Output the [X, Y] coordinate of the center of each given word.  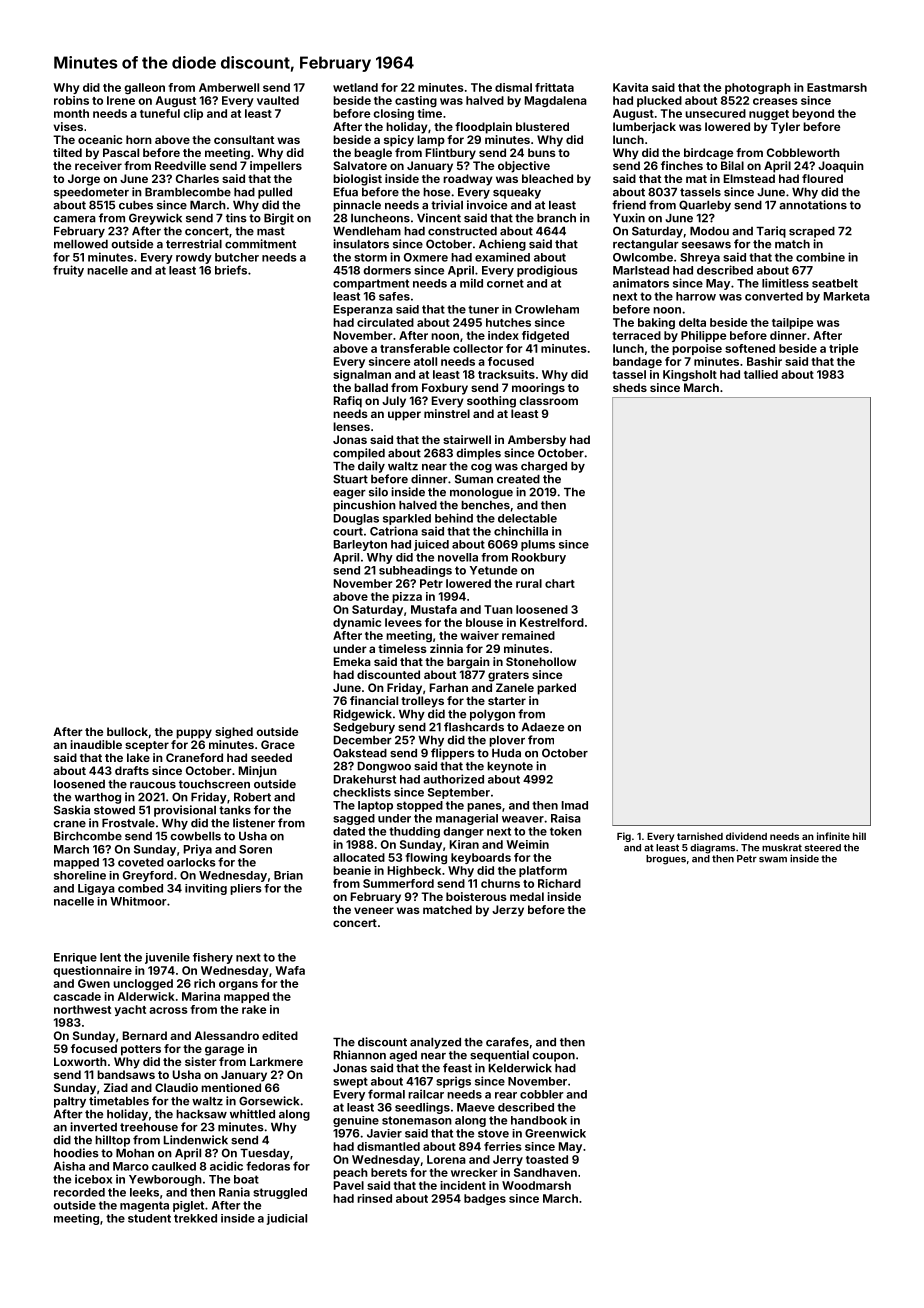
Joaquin [841, 167]
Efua [346, 192]
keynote [510, 767]
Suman [474, 479]
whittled [252, 1114]
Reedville [180, 165]
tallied [761, 374]
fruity [68, 271]
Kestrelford [552, 622]
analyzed [435, 1043]
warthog [98, 798]
